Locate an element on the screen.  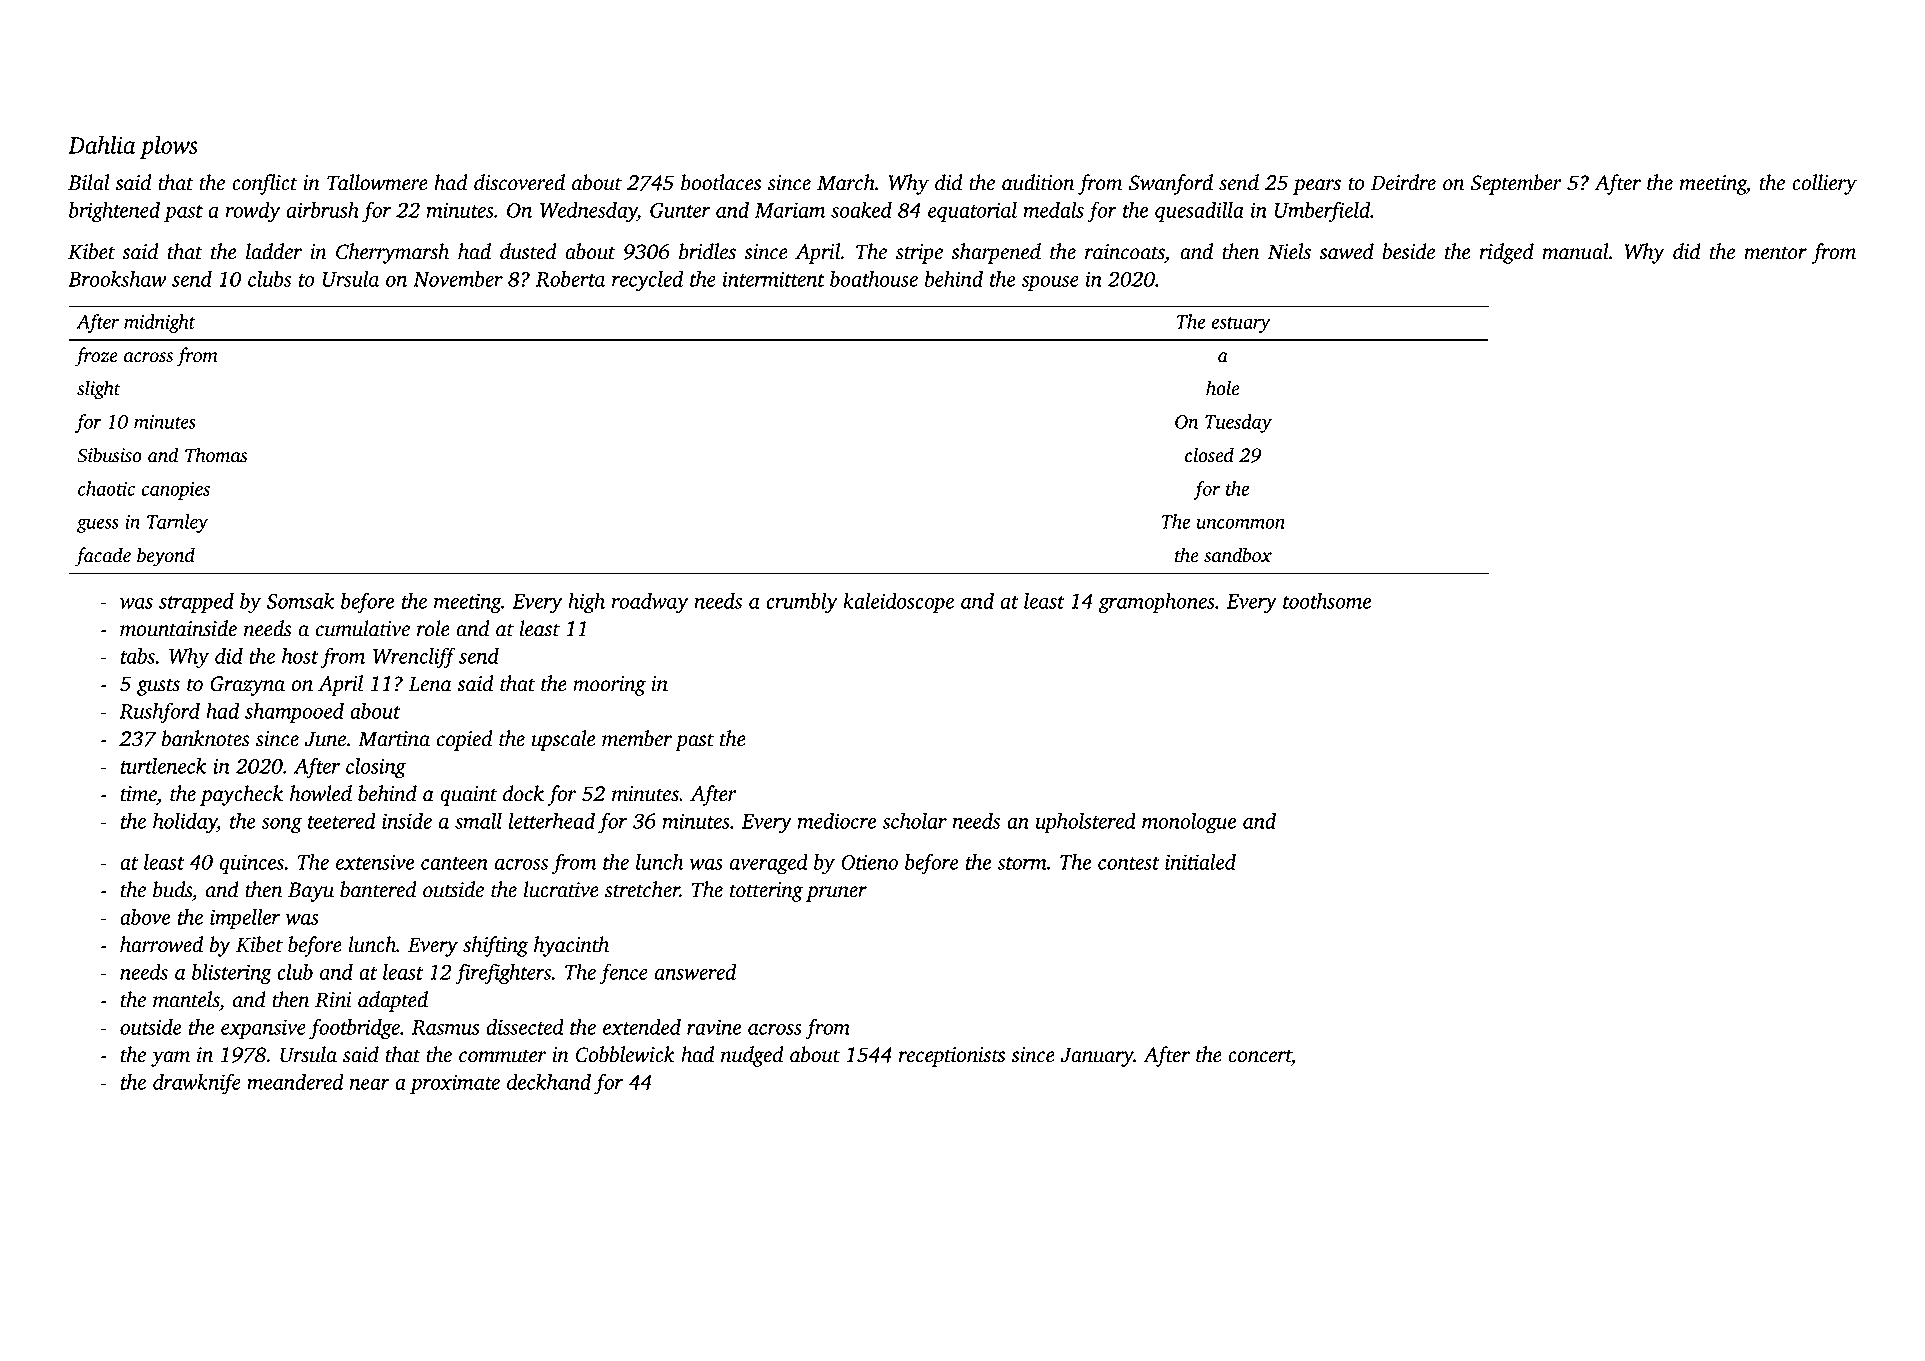
discovered is located at coordinates (519, 182).
